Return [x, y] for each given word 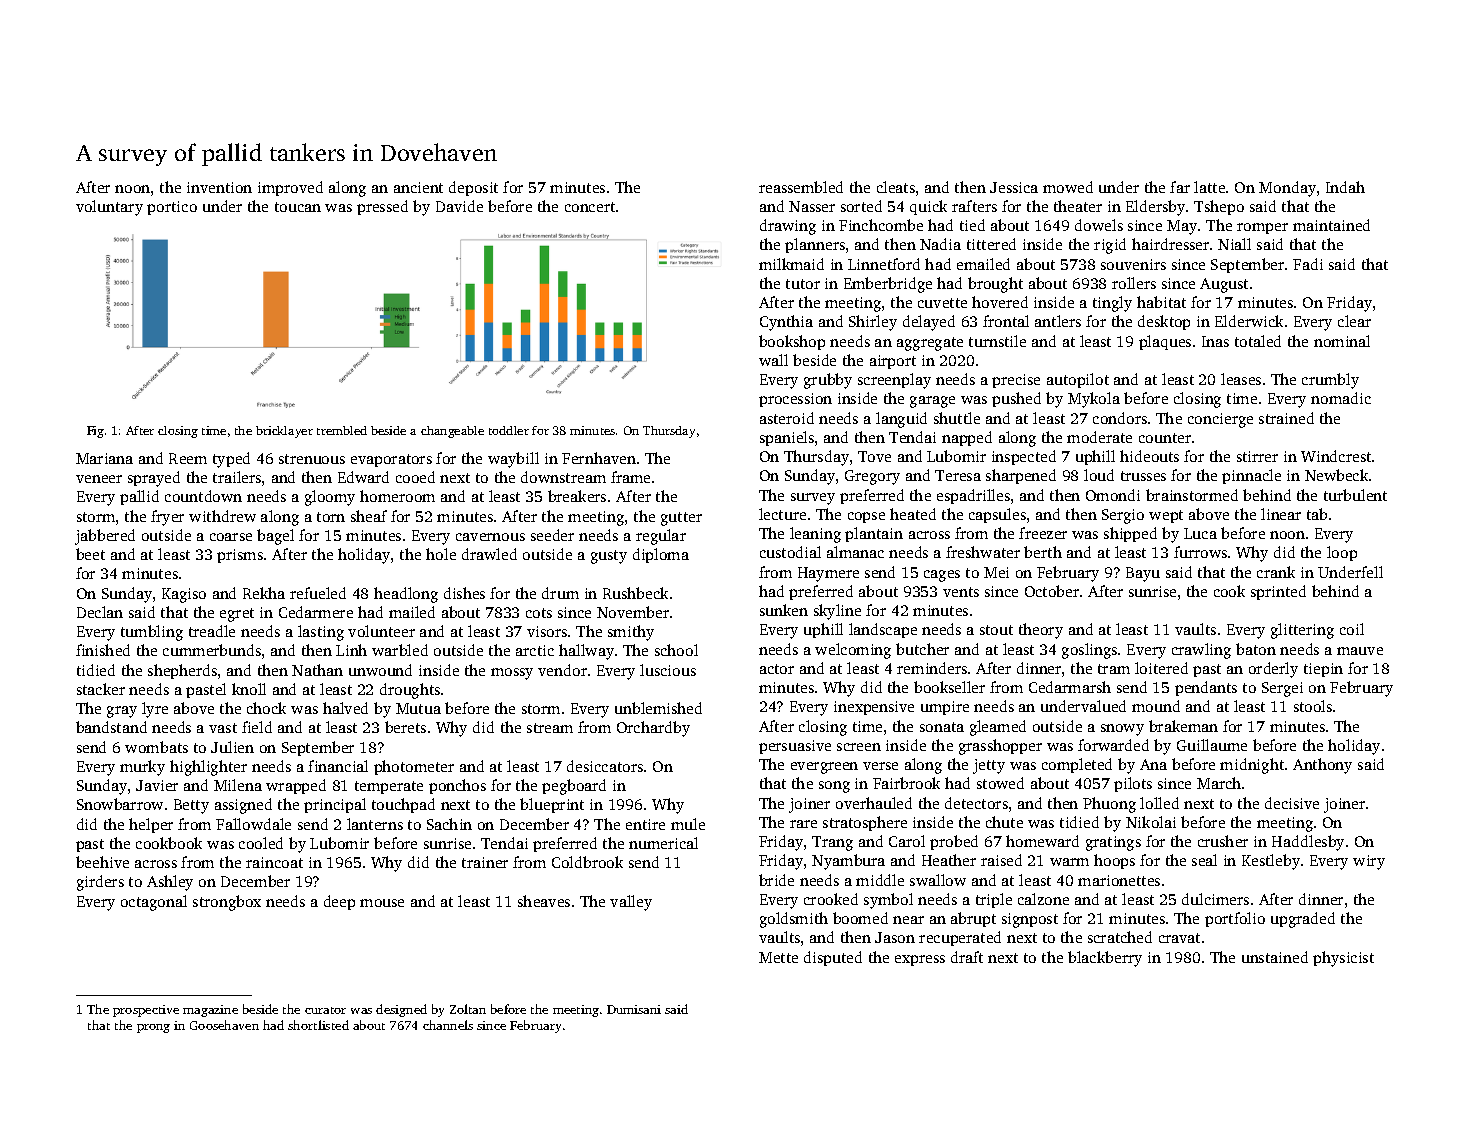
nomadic [1341, 398]
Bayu [1143, 574]
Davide [459, 206]
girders [100, 883]
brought [995, 285]
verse [880, 766]
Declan [100, 612]
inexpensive [874, 708]
